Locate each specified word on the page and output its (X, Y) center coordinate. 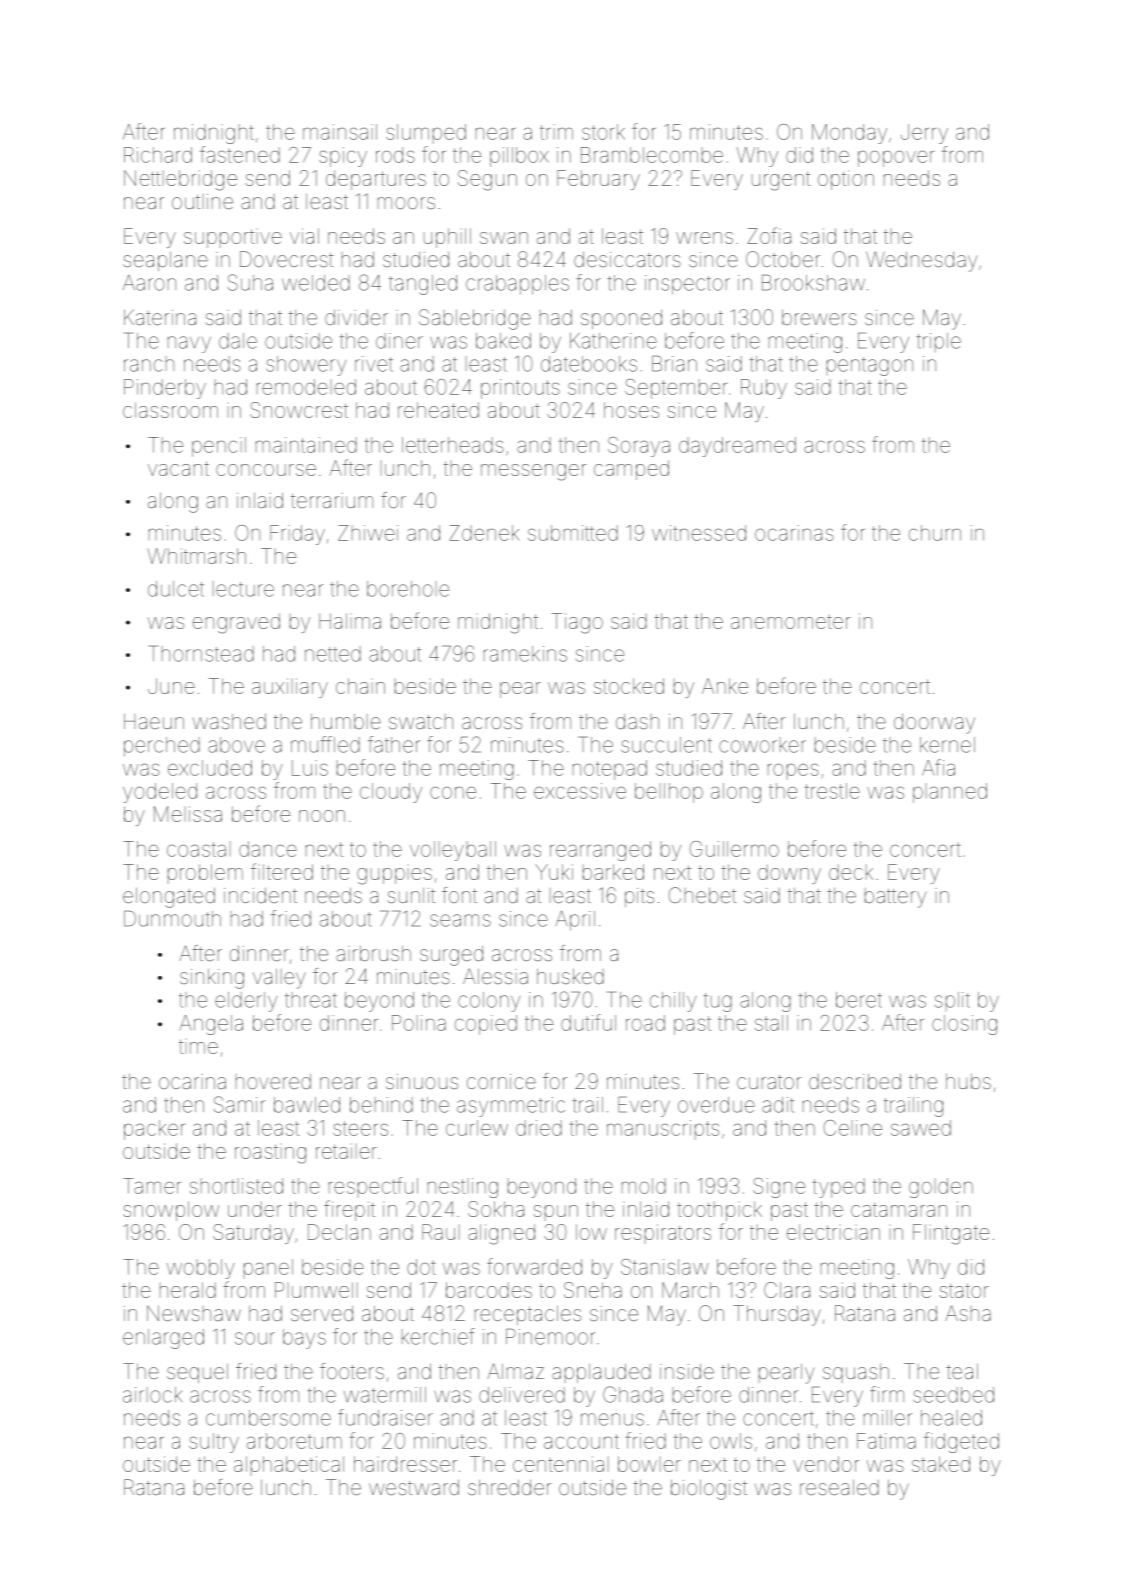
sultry (214, 1443)
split (952, 1001)
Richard (158, 155)
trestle (832, 791)
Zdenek (484, 533)
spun (556, 1213)
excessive (580, 791)
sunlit (411, 895)
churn (935, 533)
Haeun (154, 721)
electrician (833, 1232)
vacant (178, 468)
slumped (426, 133)
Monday (849, 134)
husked (570, 976)
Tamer (152, 1186)
